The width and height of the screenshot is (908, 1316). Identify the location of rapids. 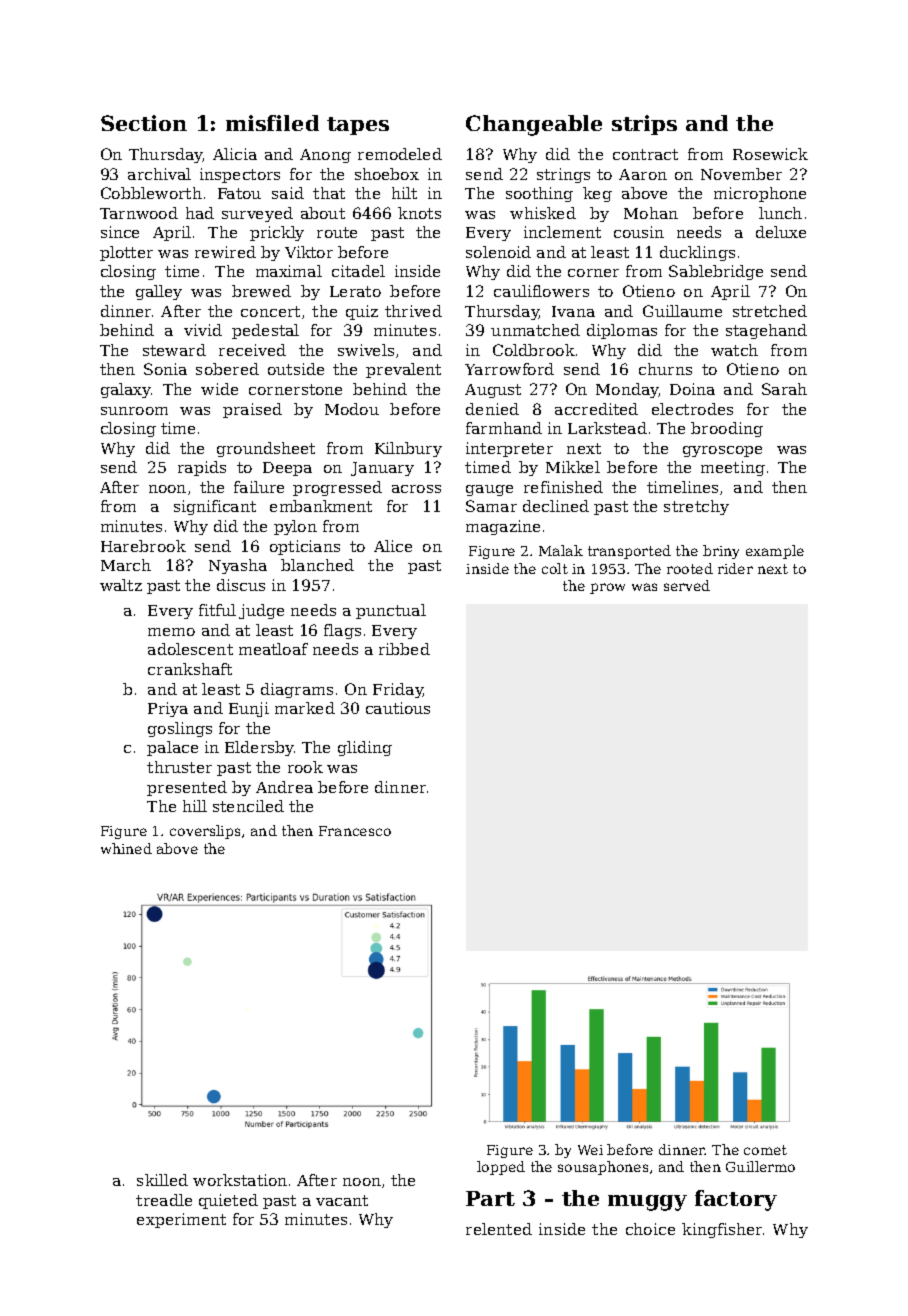
(202, 468).
